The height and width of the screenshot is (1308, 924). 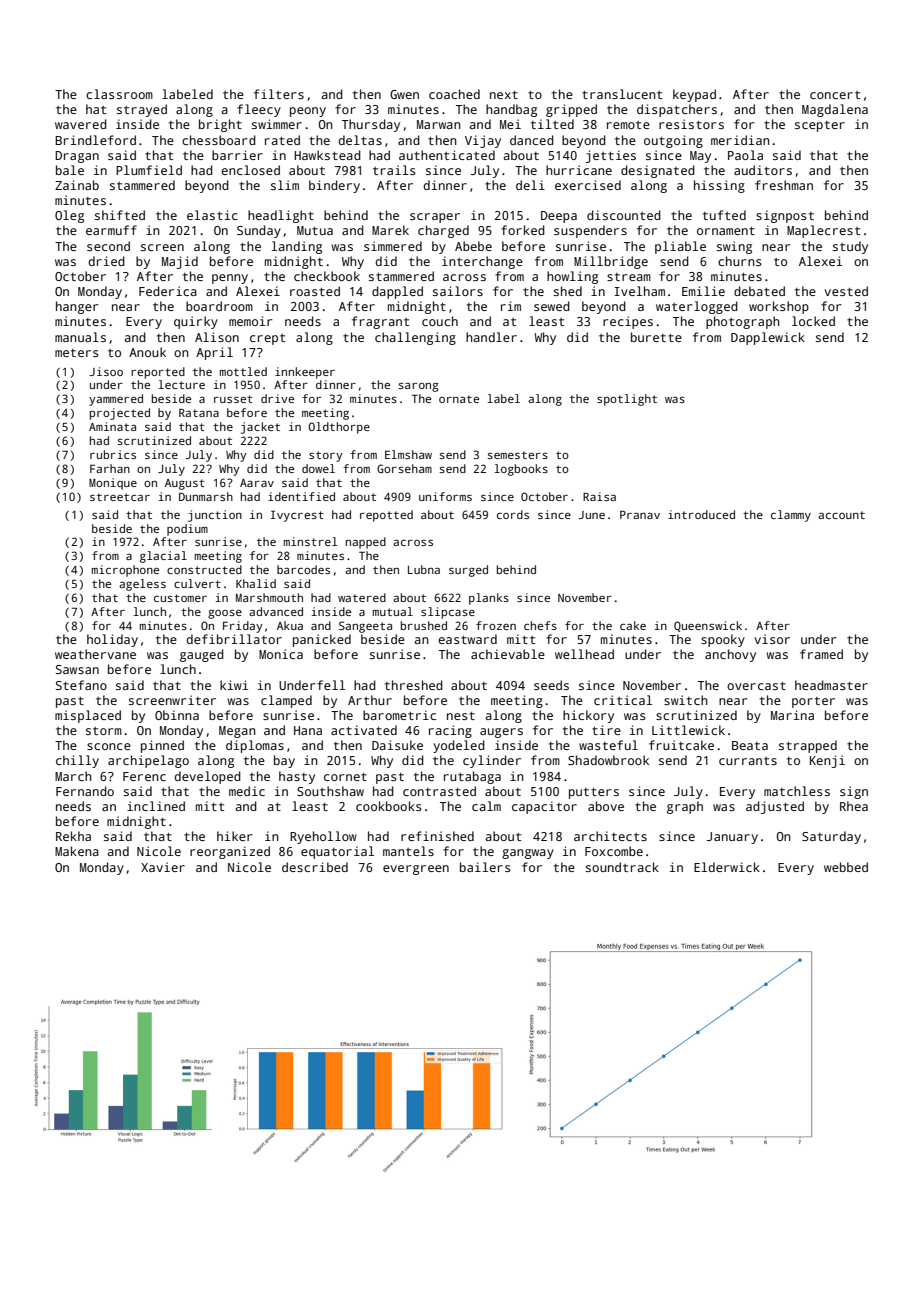 I want to click on framed, so click(x=821, y=654).
